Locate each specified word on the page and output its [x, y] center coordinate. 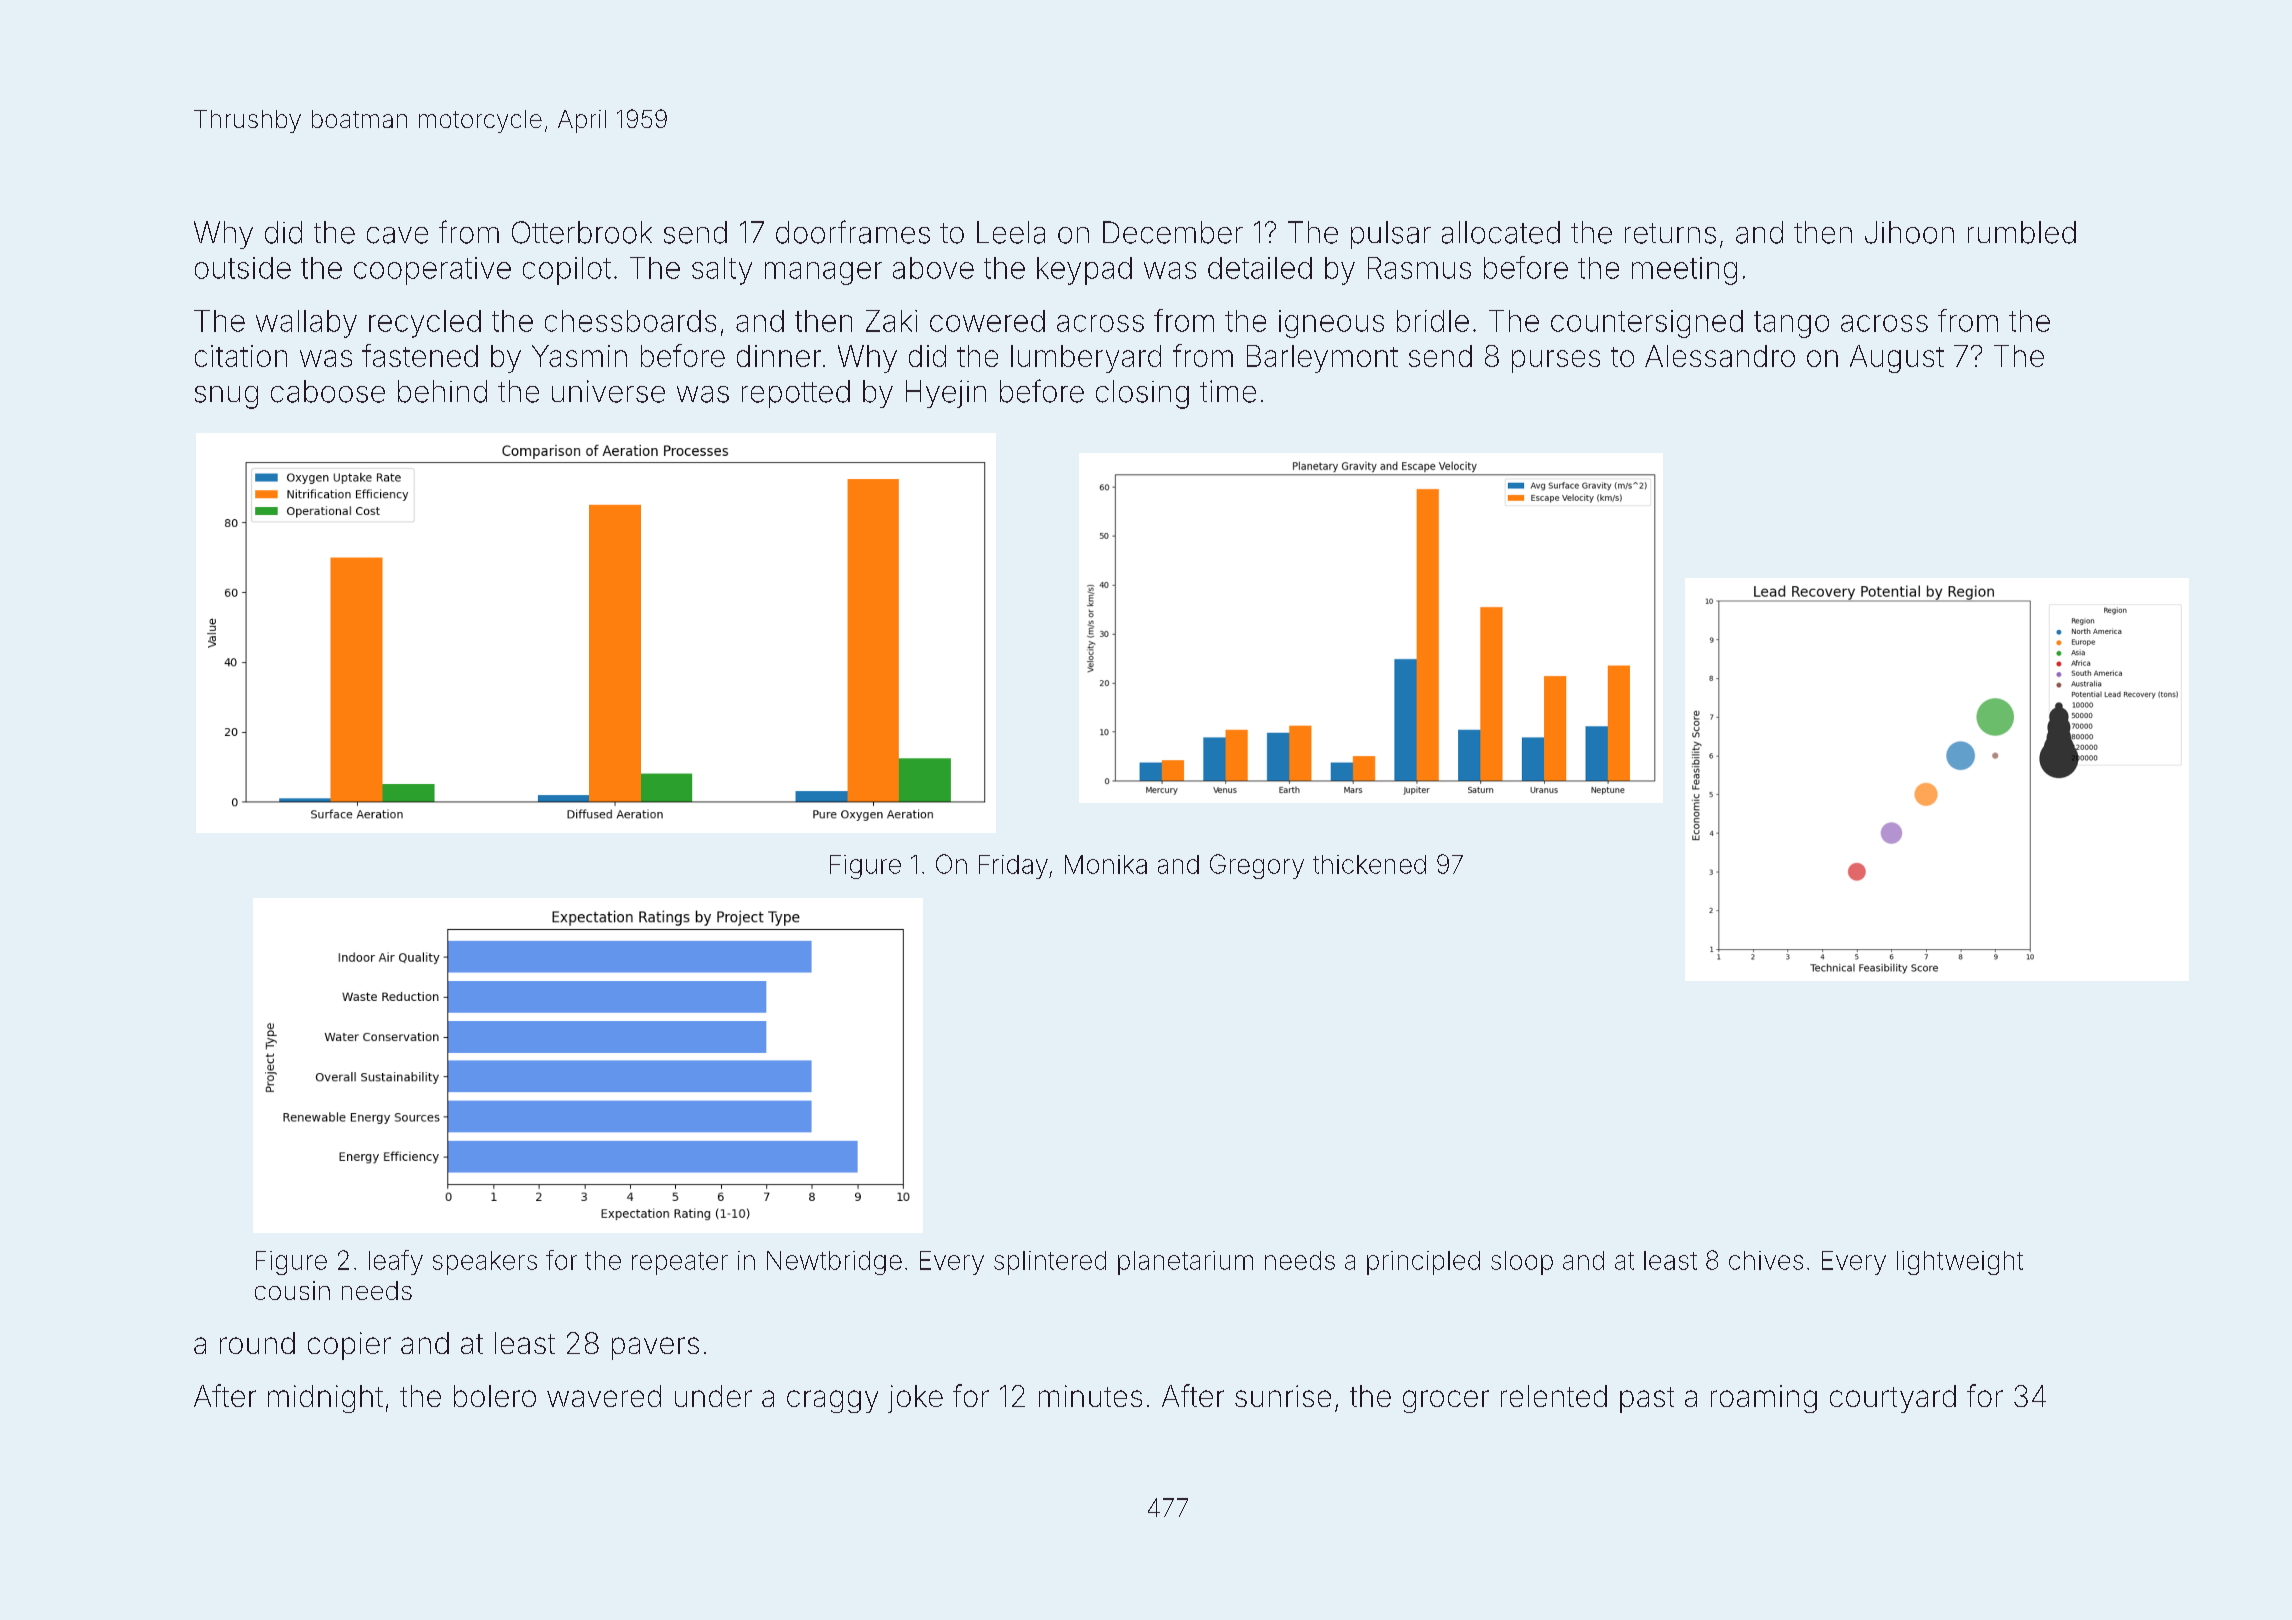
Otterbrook [582, 232]
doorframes [853, 232]
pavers [655, 1348]
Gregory [1257, 866]
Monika [1106, 864]
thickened [1369, 864]
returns [1670, 233]
